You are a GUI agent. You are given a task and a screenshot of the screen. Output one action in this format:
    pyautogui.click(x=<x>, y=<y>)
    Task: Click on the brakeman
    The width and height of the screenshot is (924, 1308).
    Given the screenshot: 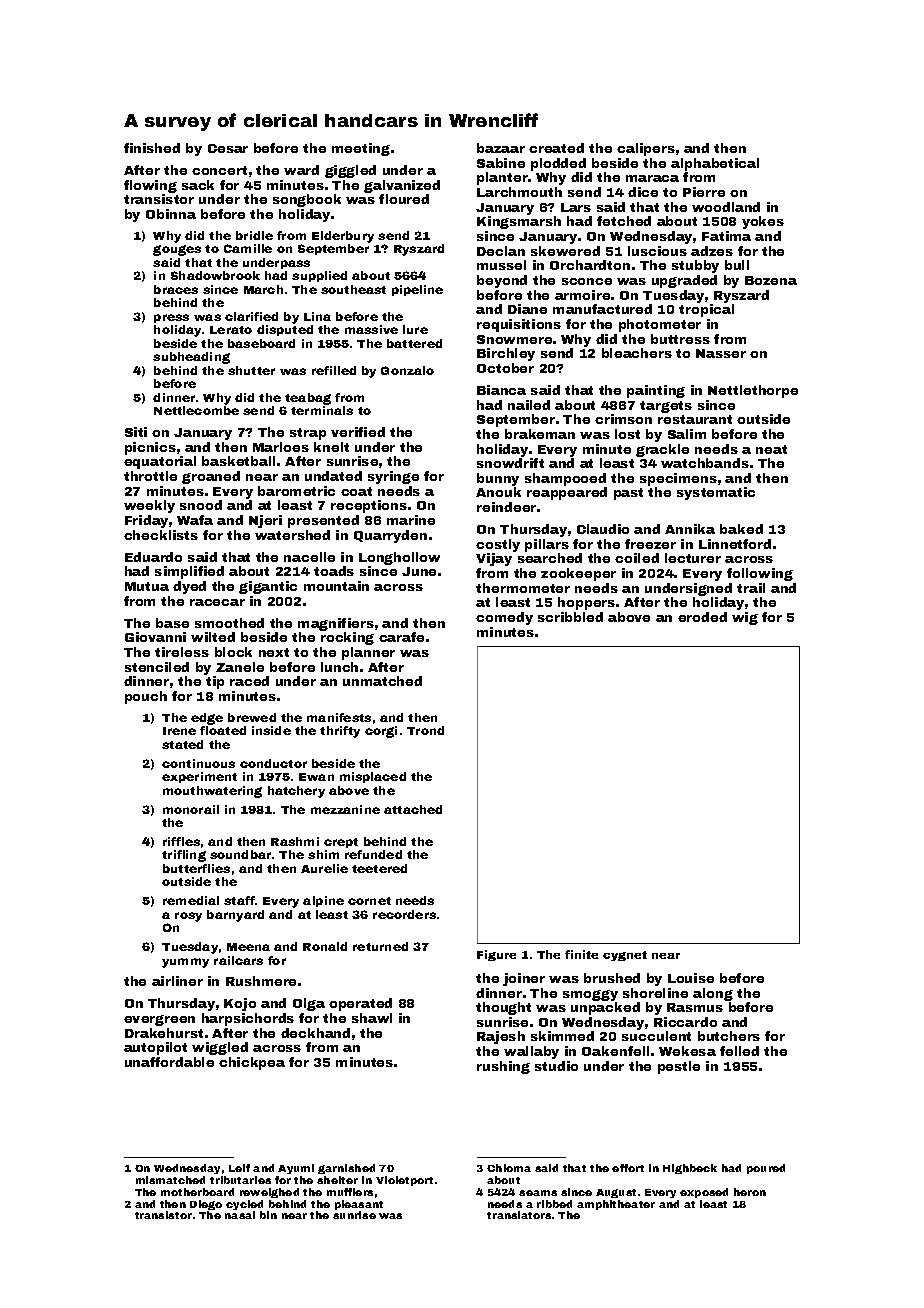 What is the action you would take?
    pyautogui.click(x=540, y=434)
